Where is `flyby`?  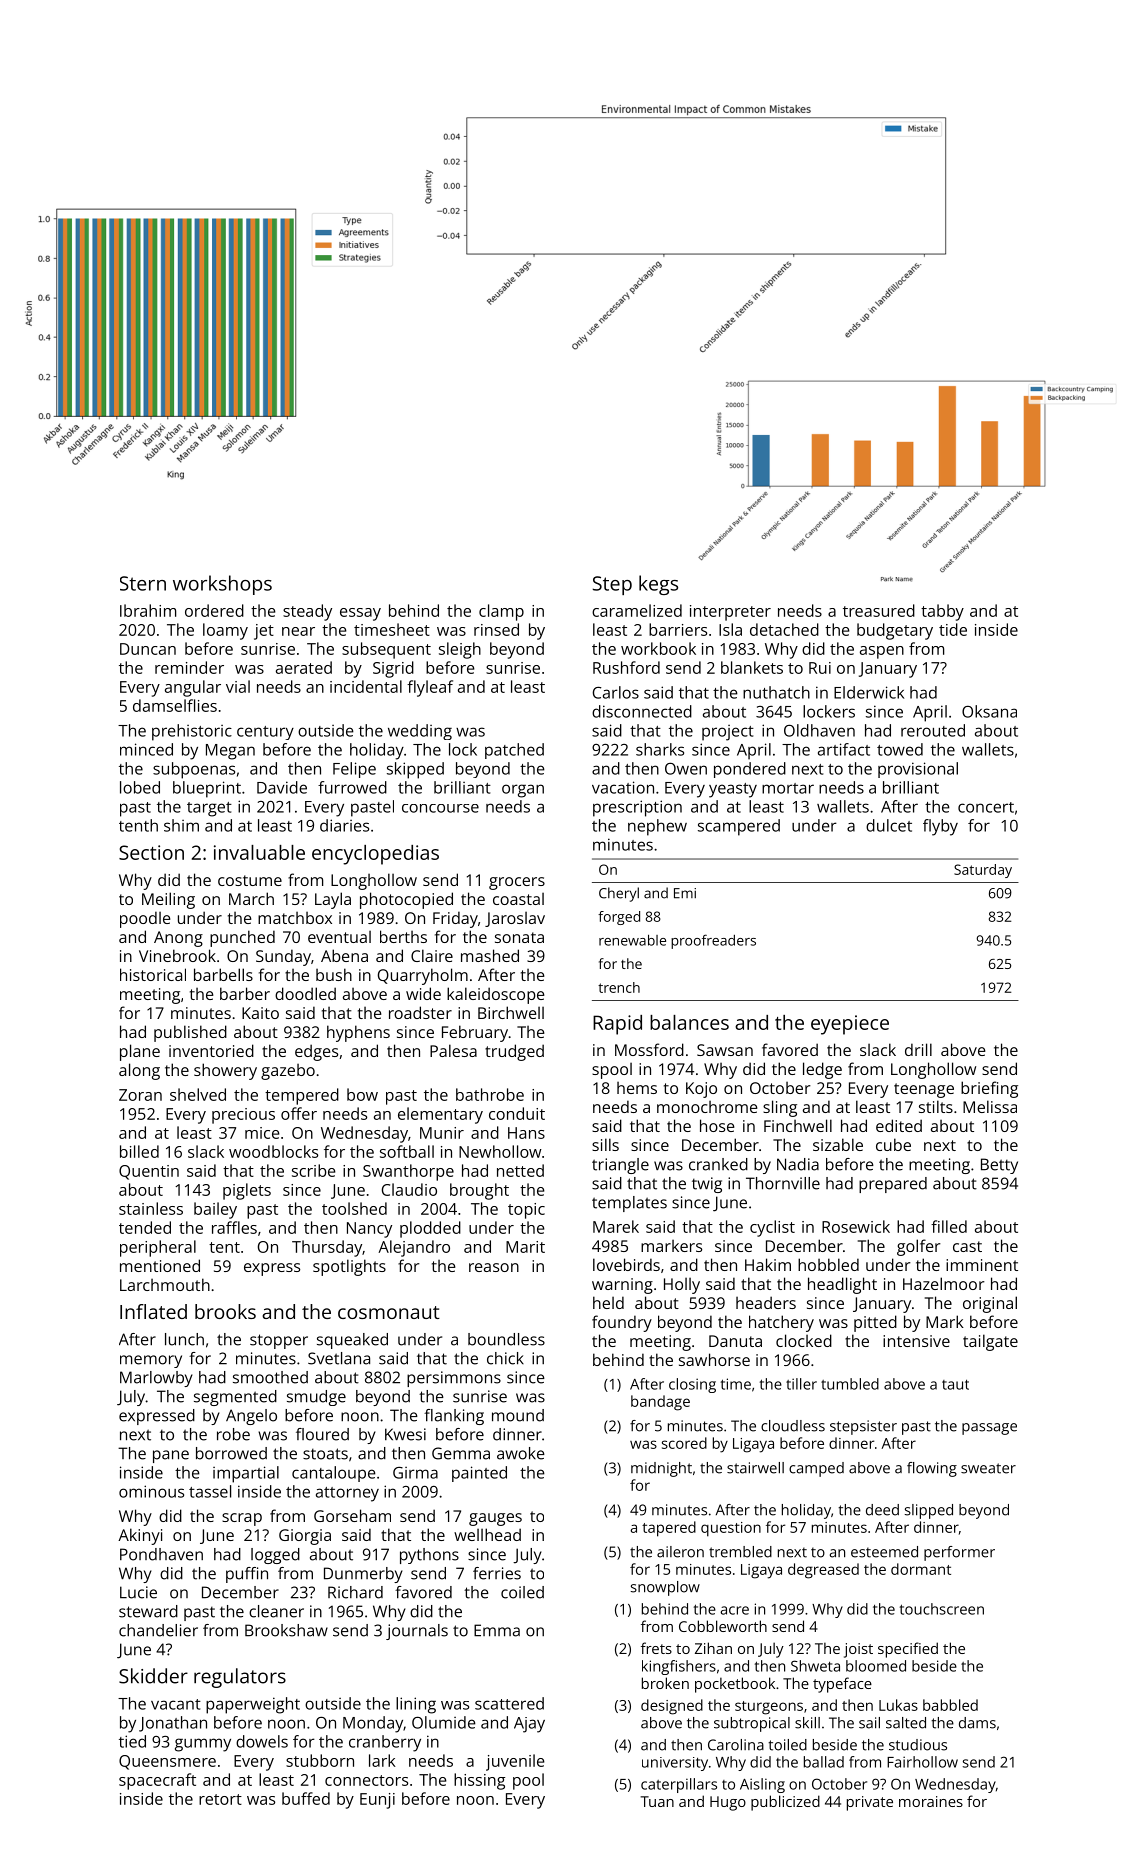 flyby is located at coordinates (940, 827).
